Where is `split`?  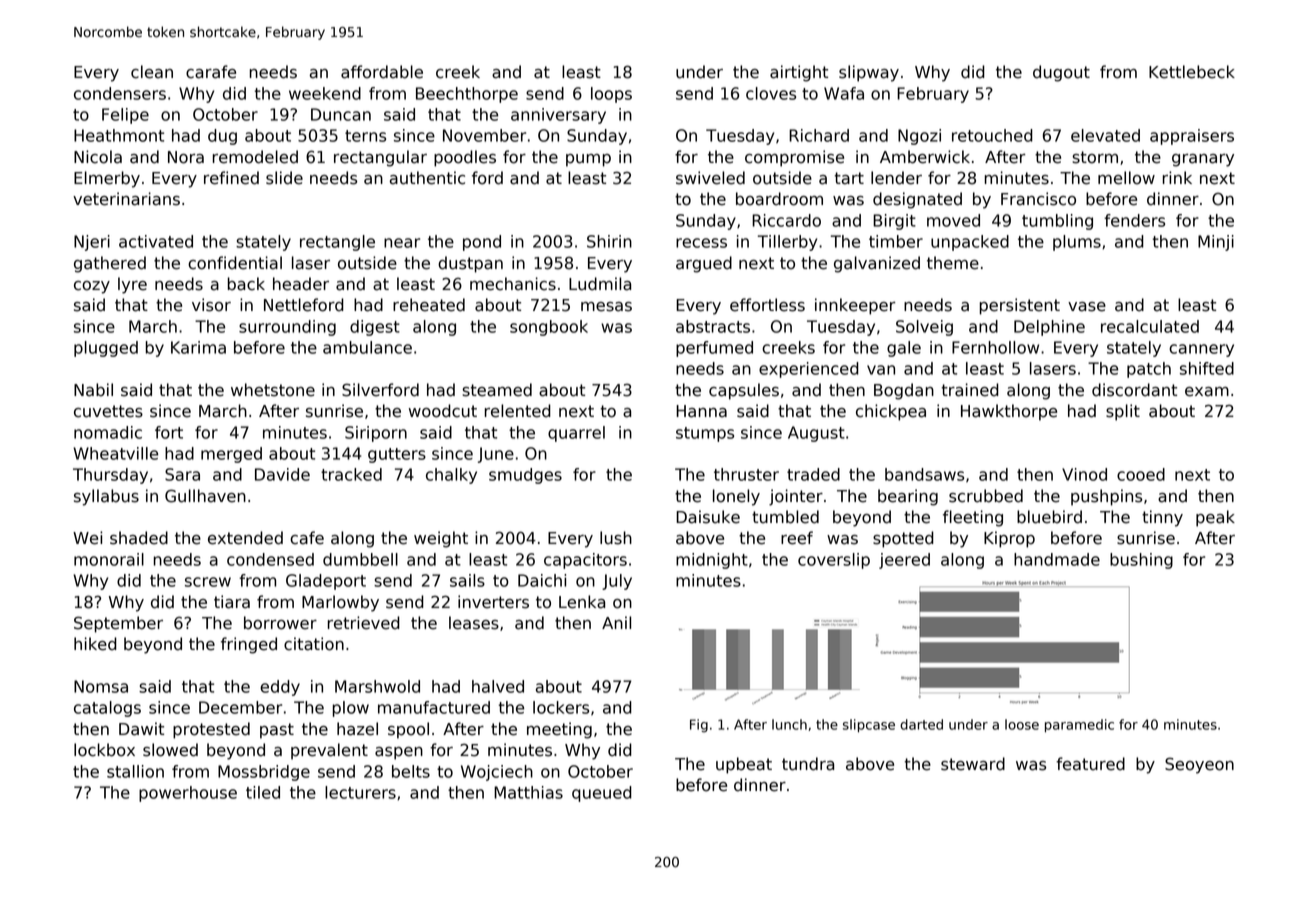 split is located at coordinates (1123, 412).
